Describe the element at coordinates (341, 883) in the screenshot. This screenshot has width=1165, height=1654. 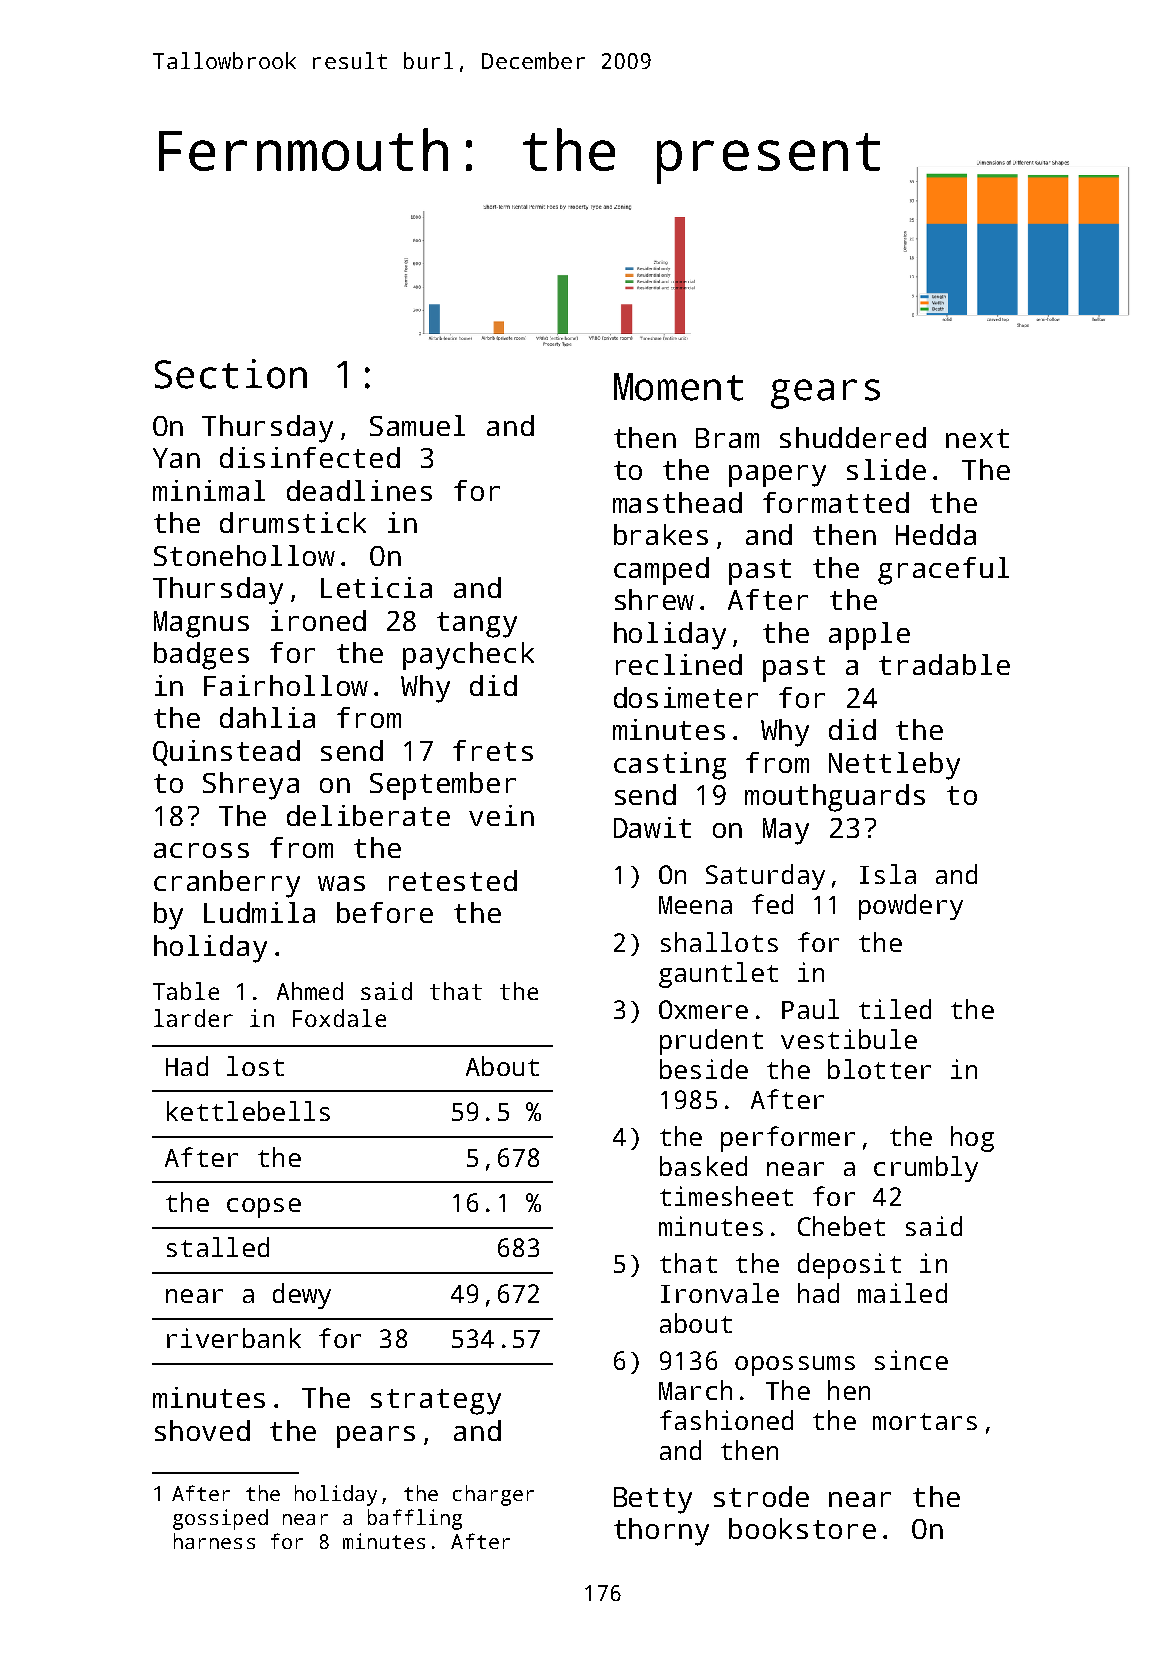
I see `was` at that location.
